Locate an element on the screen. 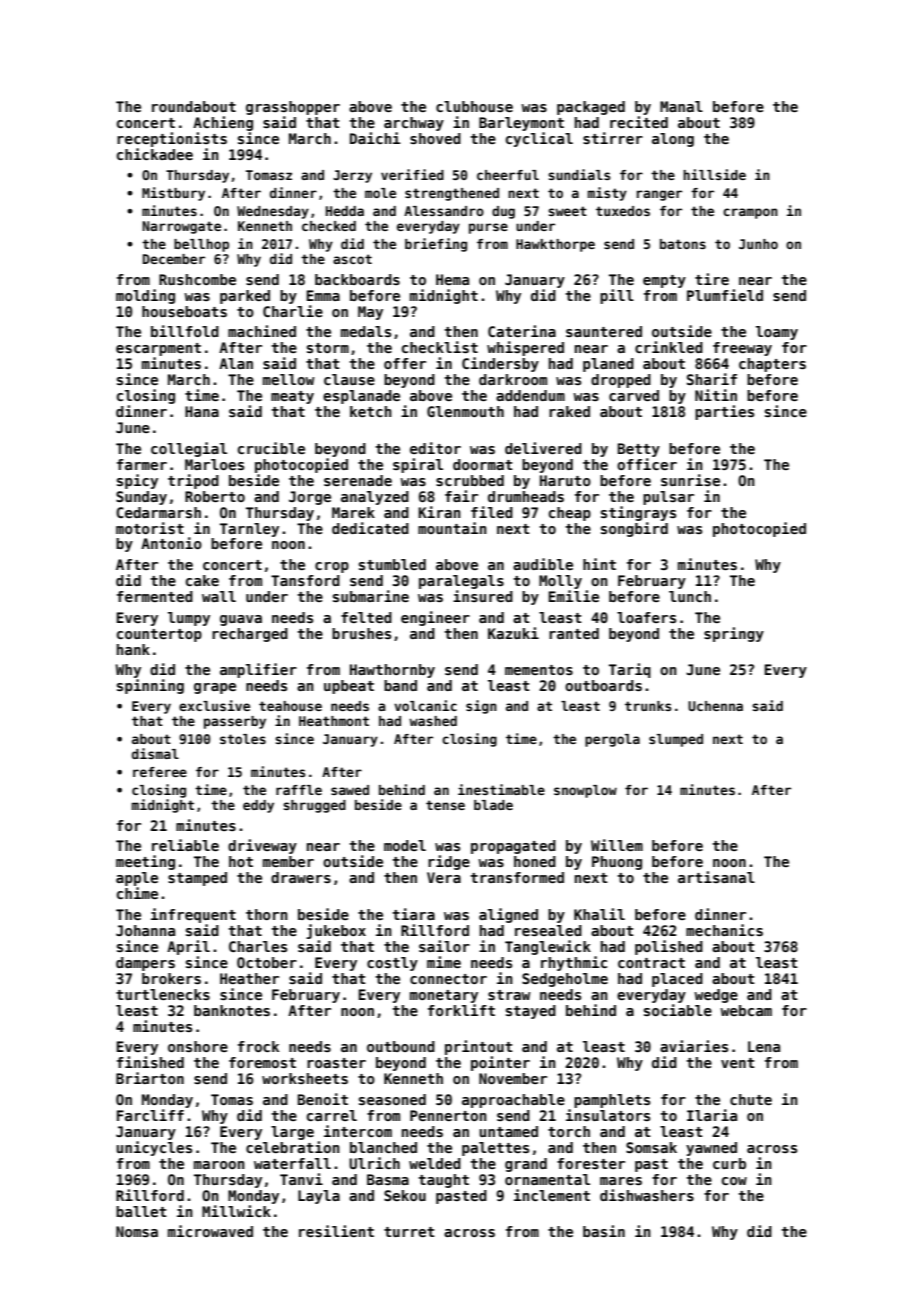 The width and height of the screenshot is (924, 1308). aviaries is located at coordinates (694, 1046).
